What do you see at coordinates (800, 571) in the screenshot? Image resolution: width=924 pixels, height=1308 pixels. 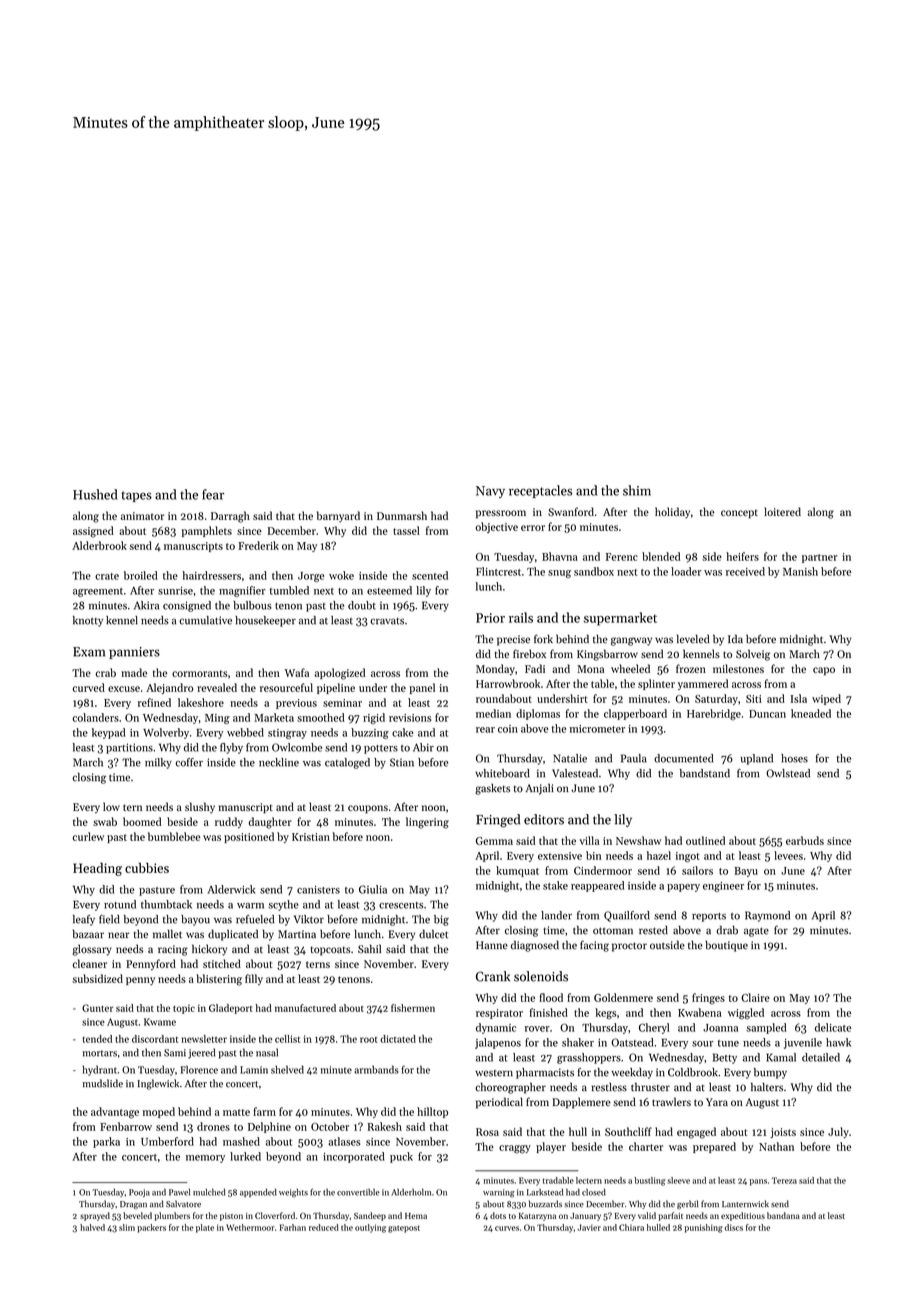 I see `Manish` at bounding box center [800, 571].
